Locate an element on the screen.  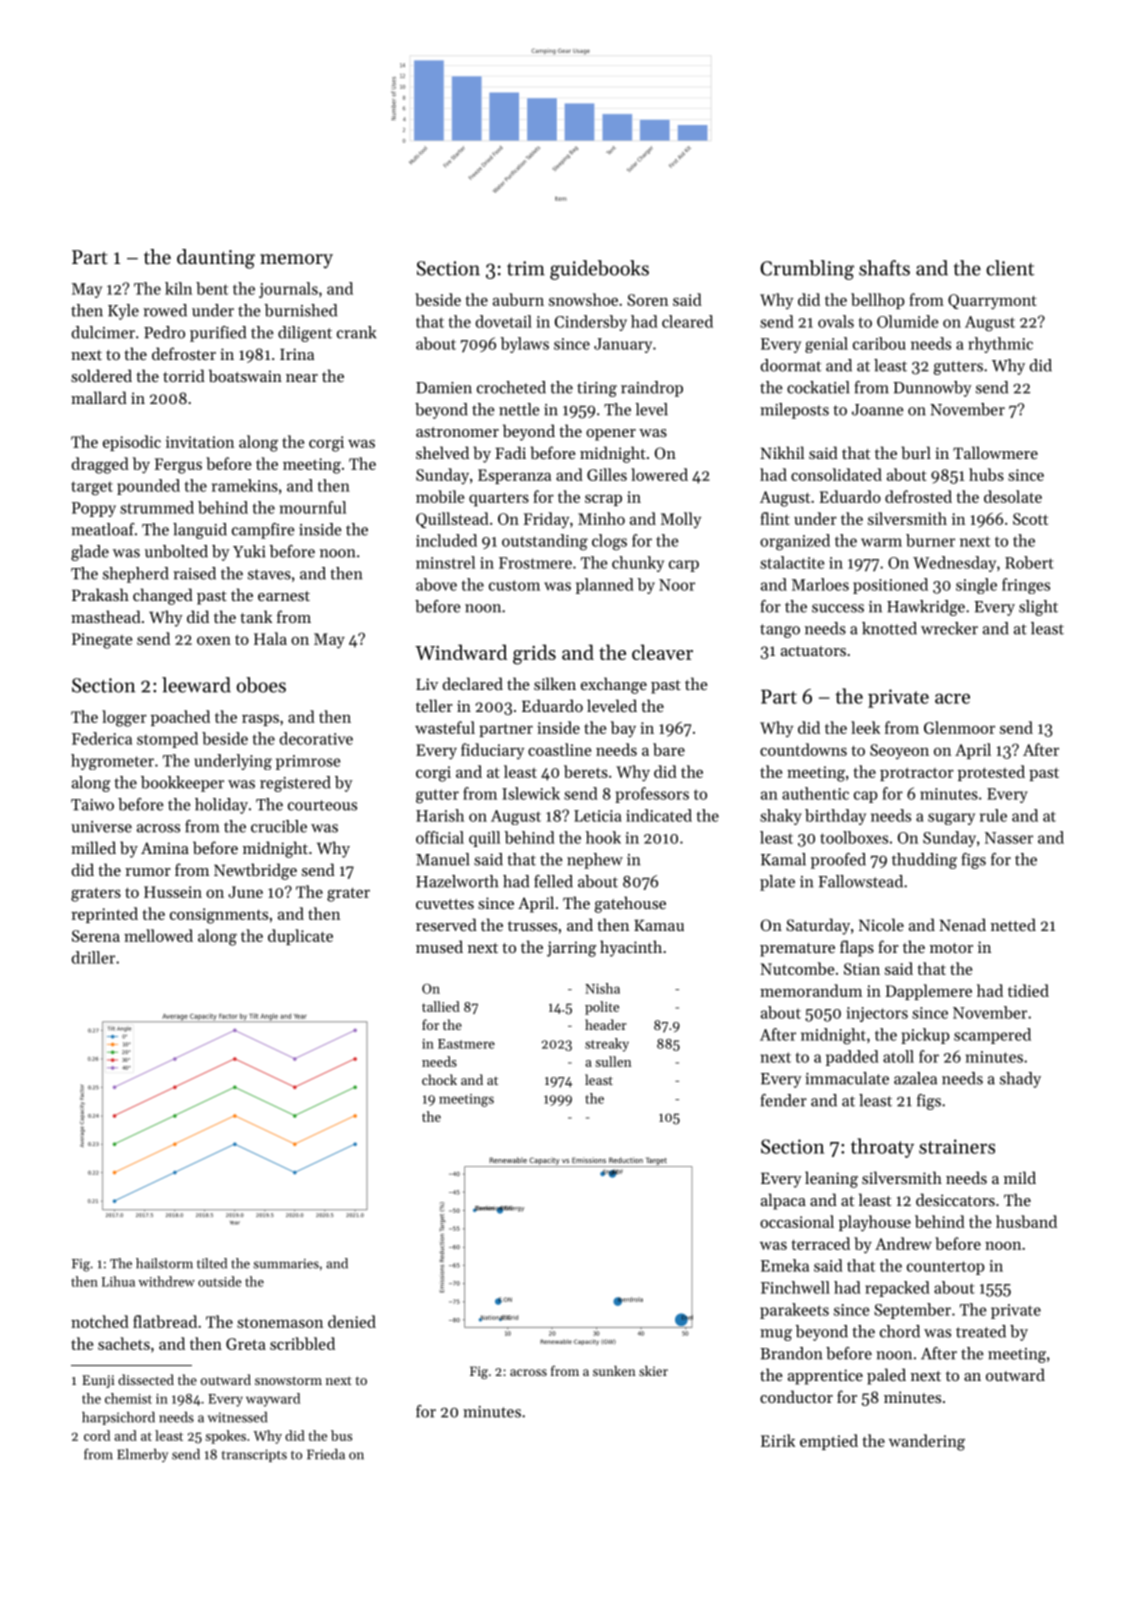
Kyle is located at coordinates (123, 312).
